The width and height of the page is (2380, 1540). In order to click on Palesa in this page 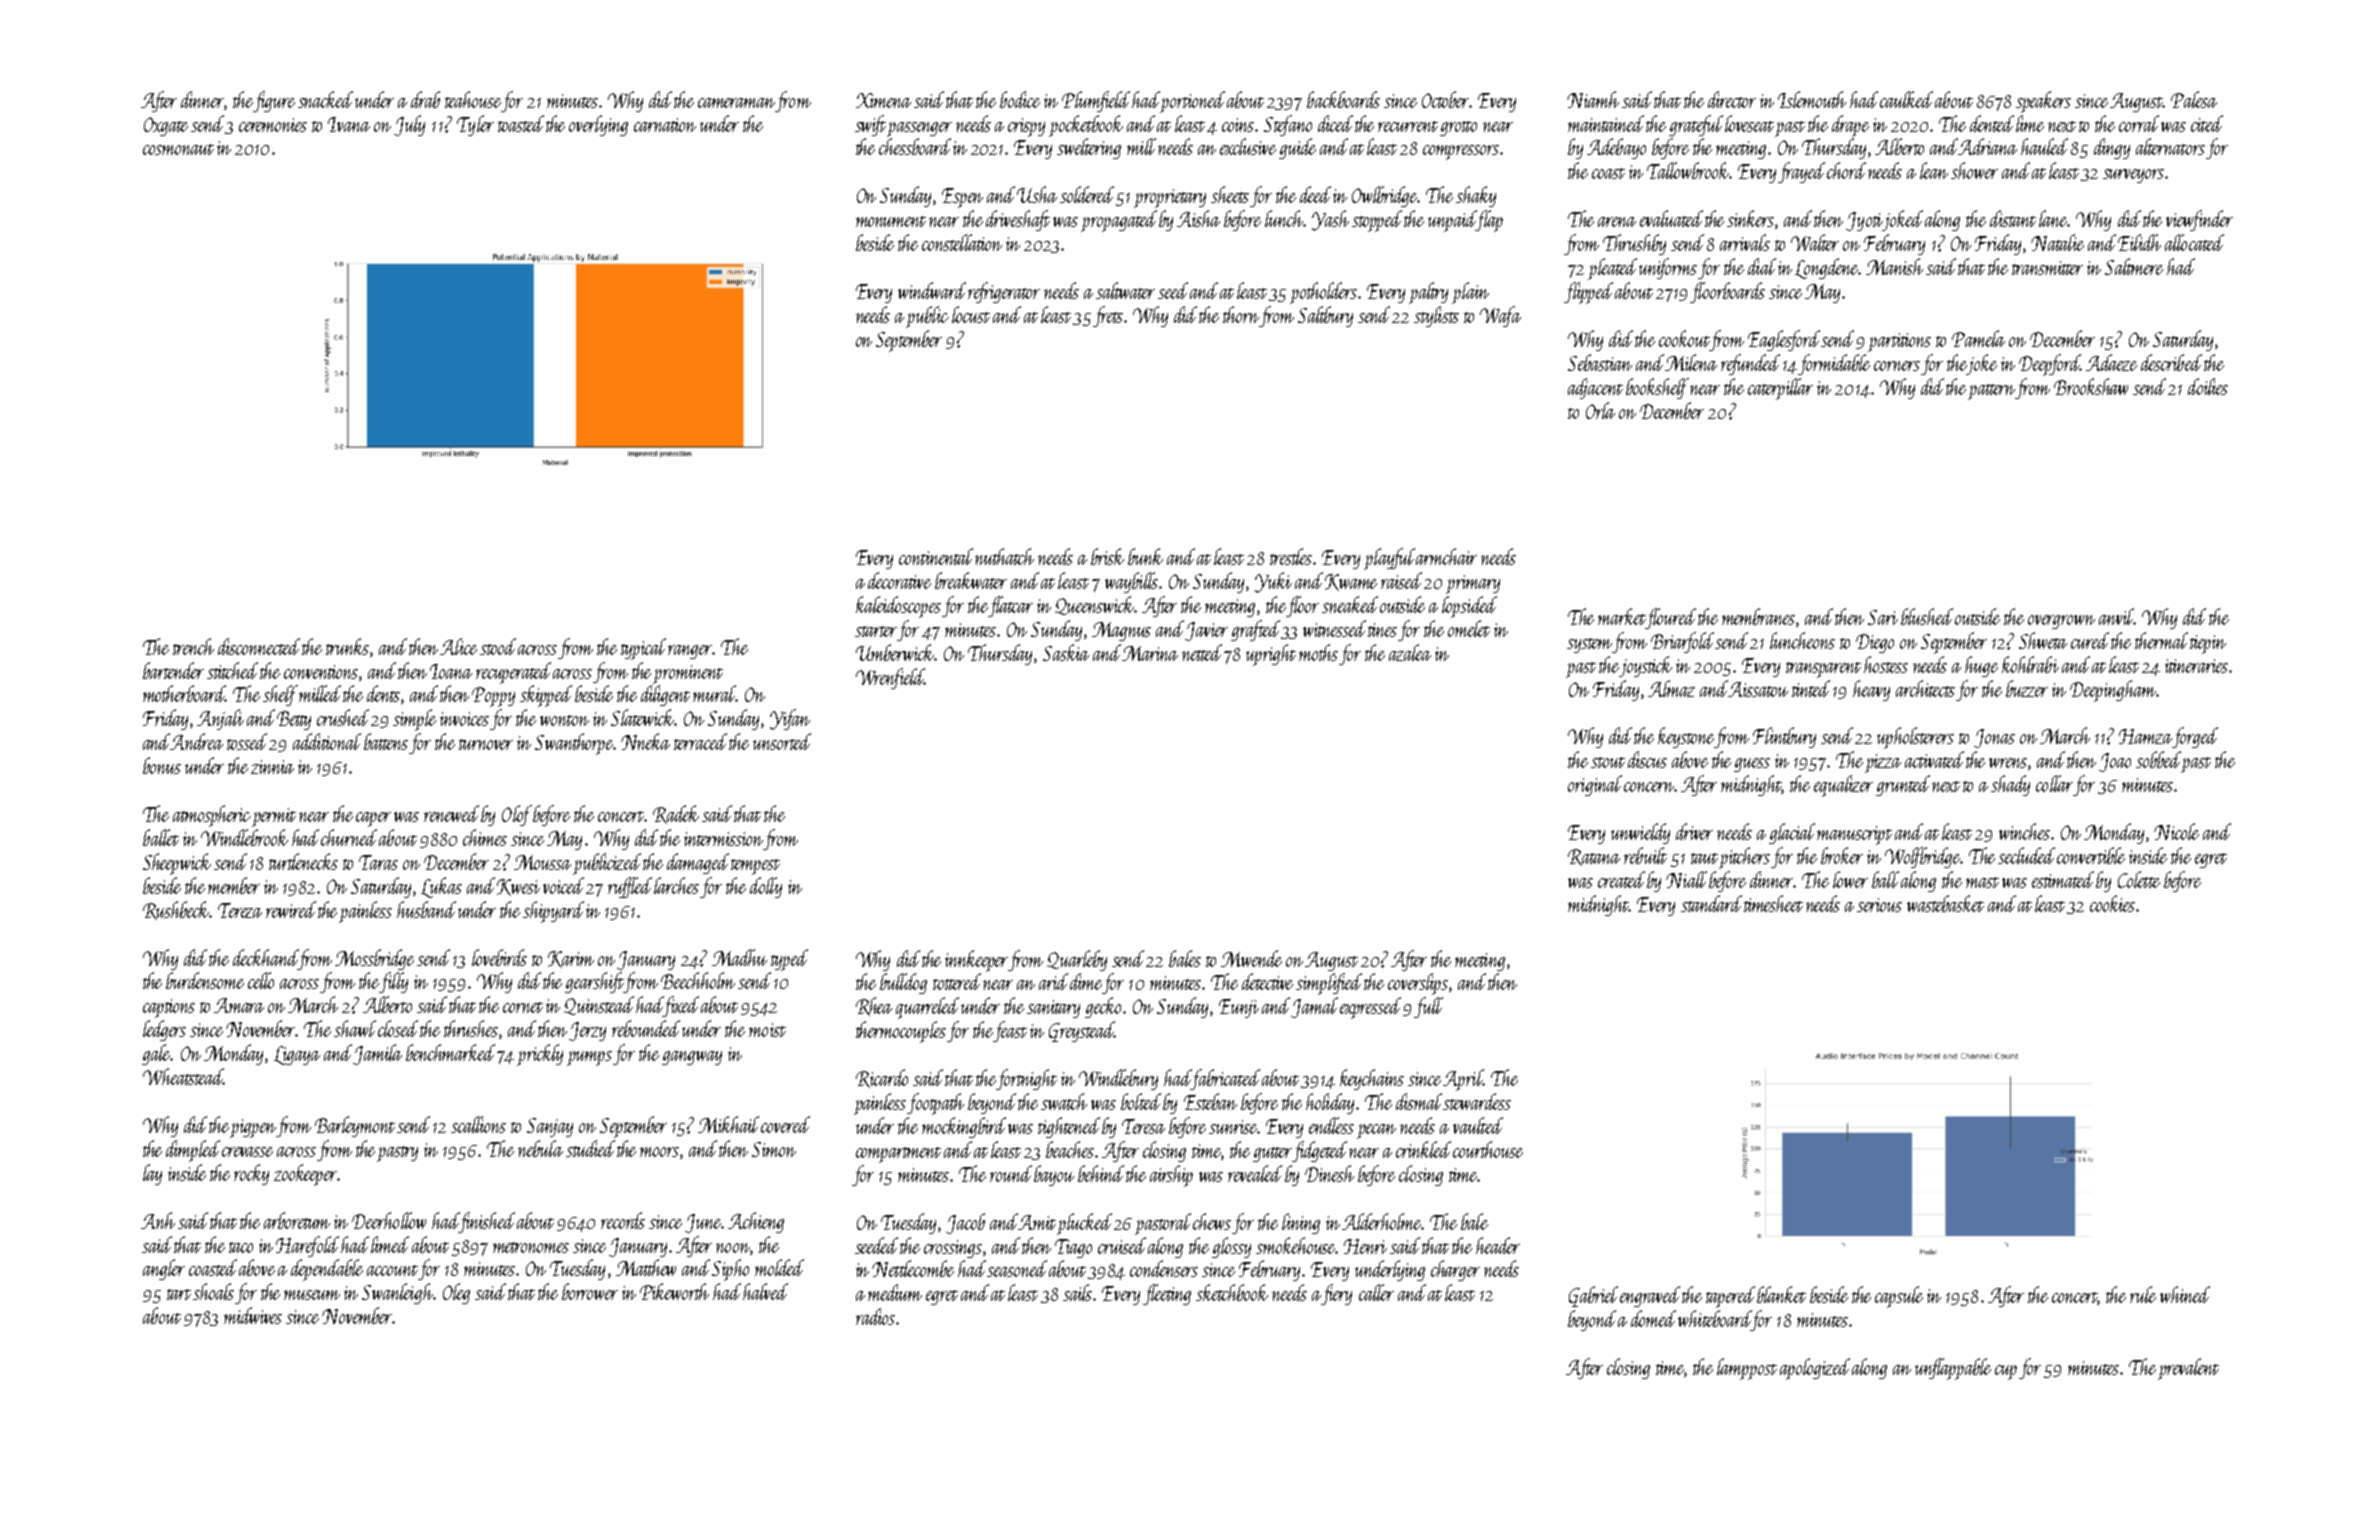, I will do `click(2194, 99)`.
